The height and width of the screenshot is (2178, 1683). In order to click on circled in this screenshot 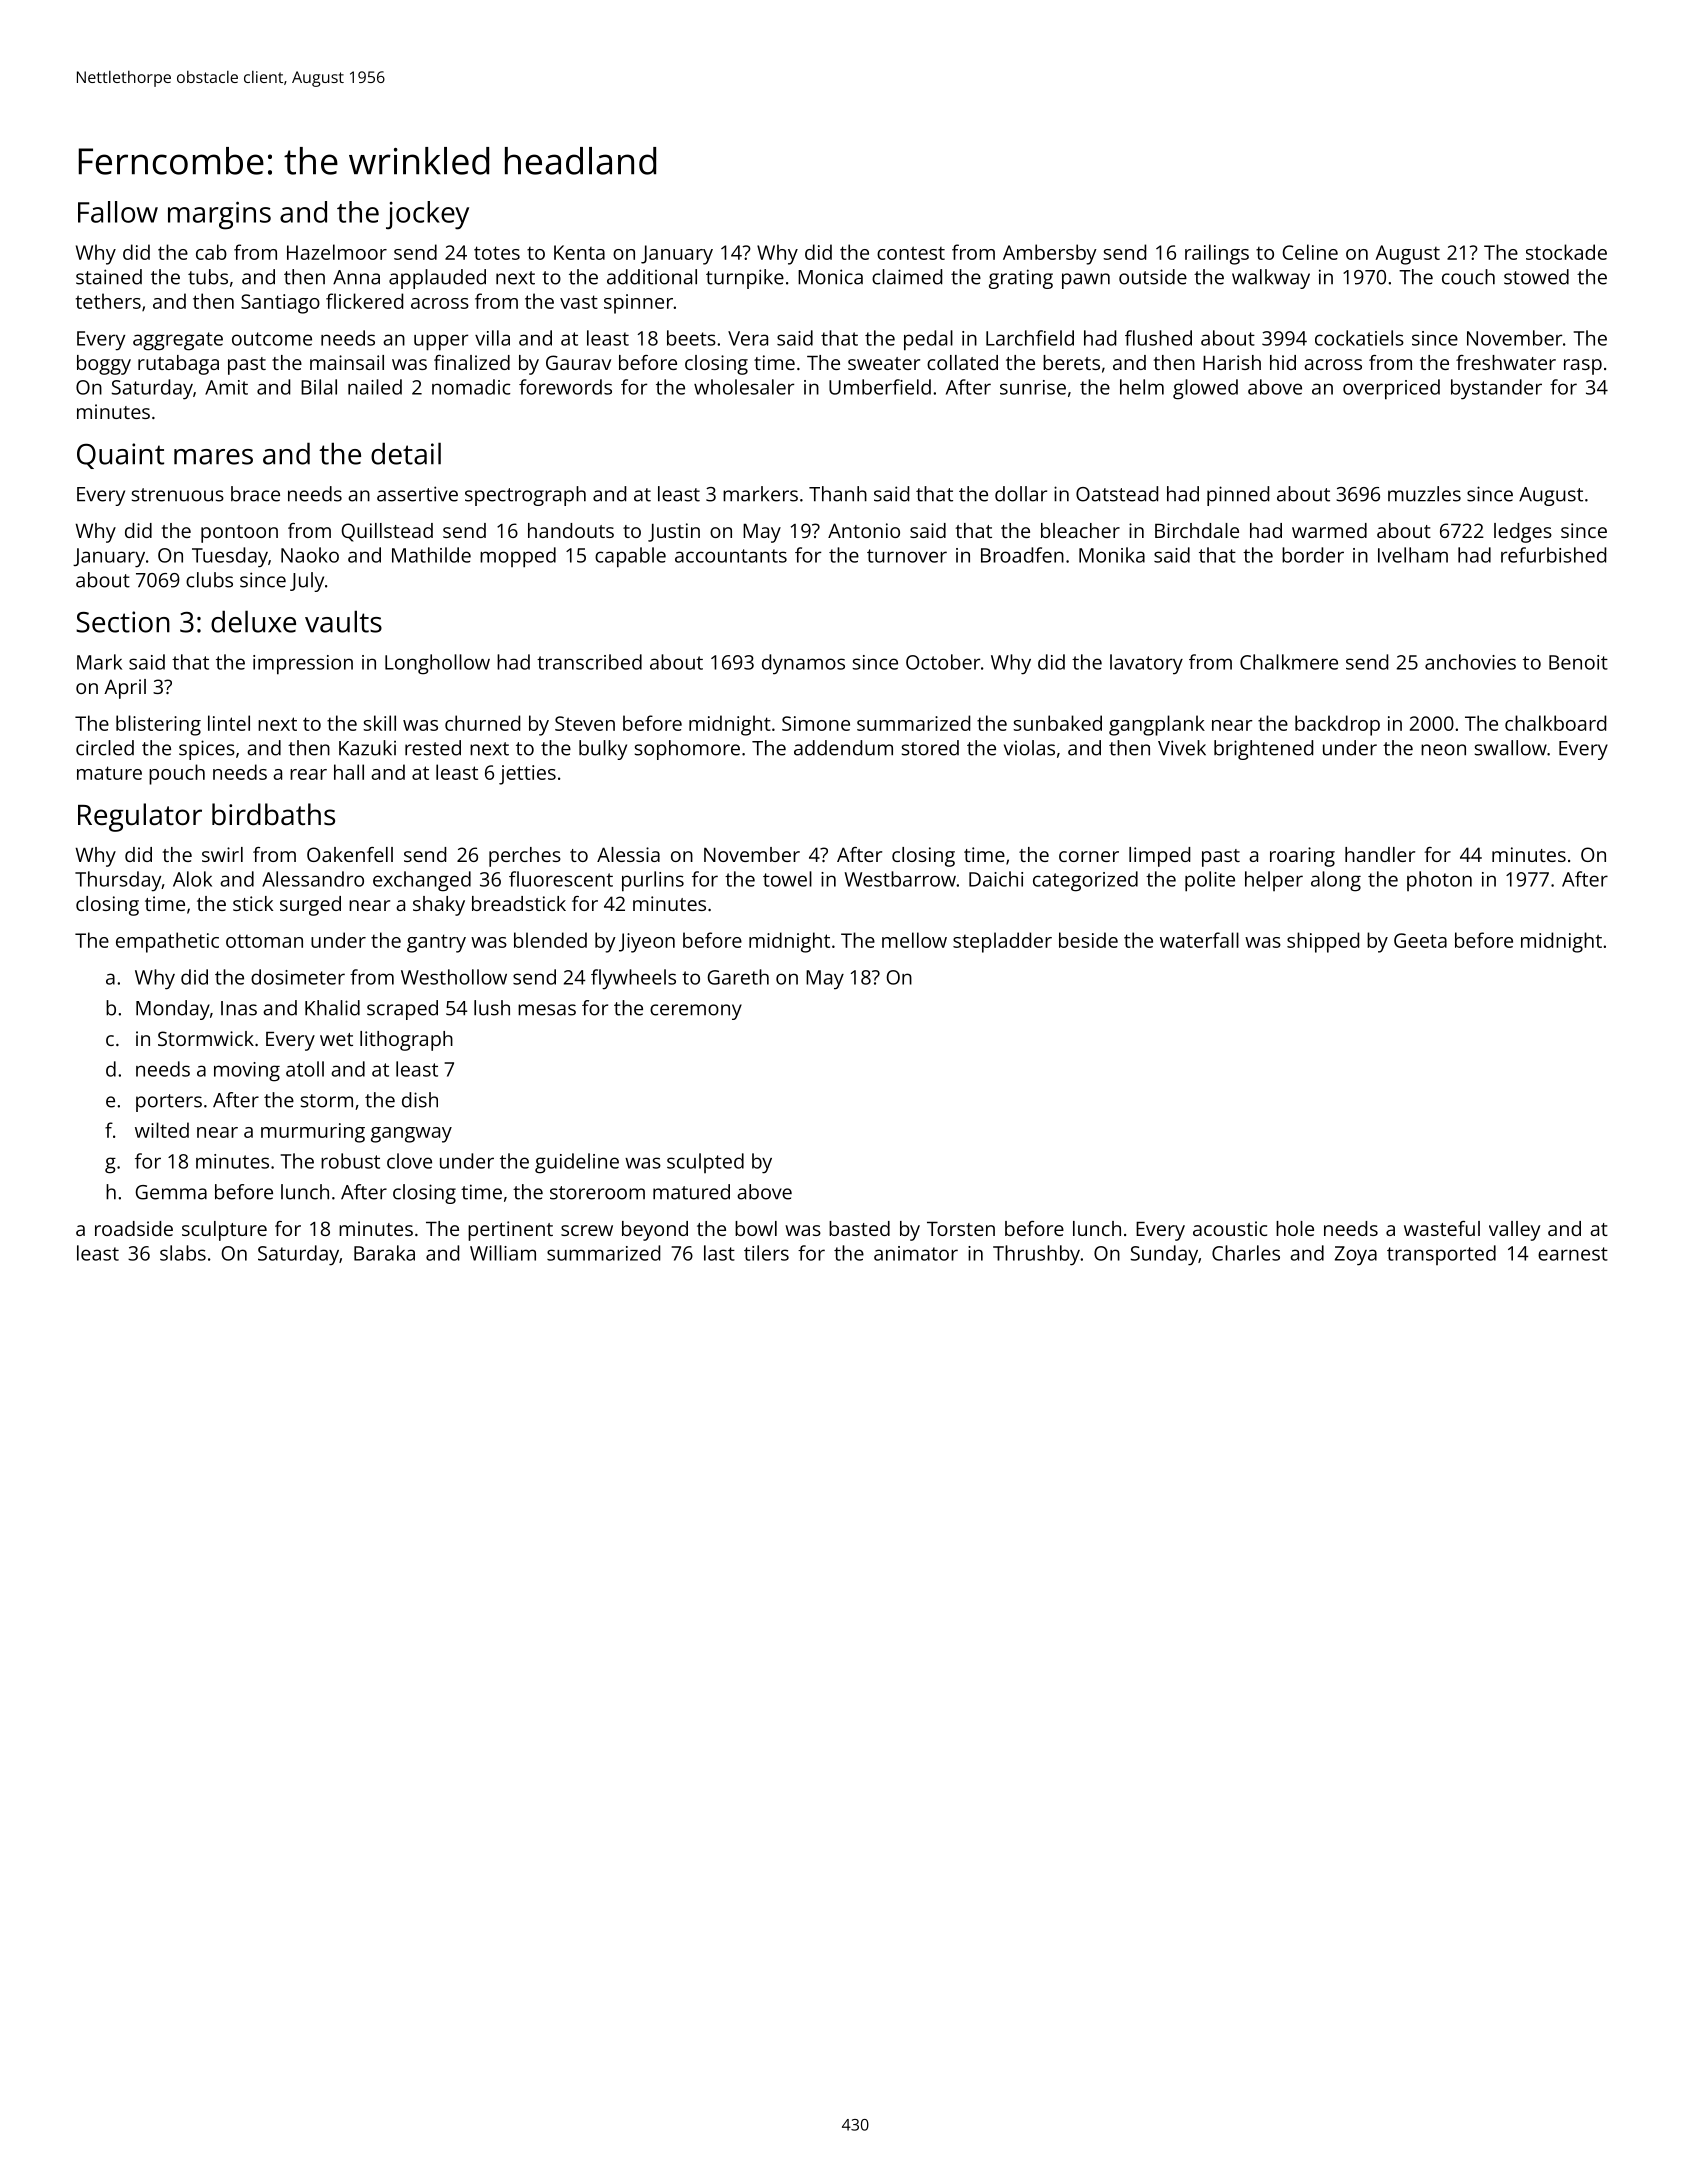, I will do `click(105, 748)`.
